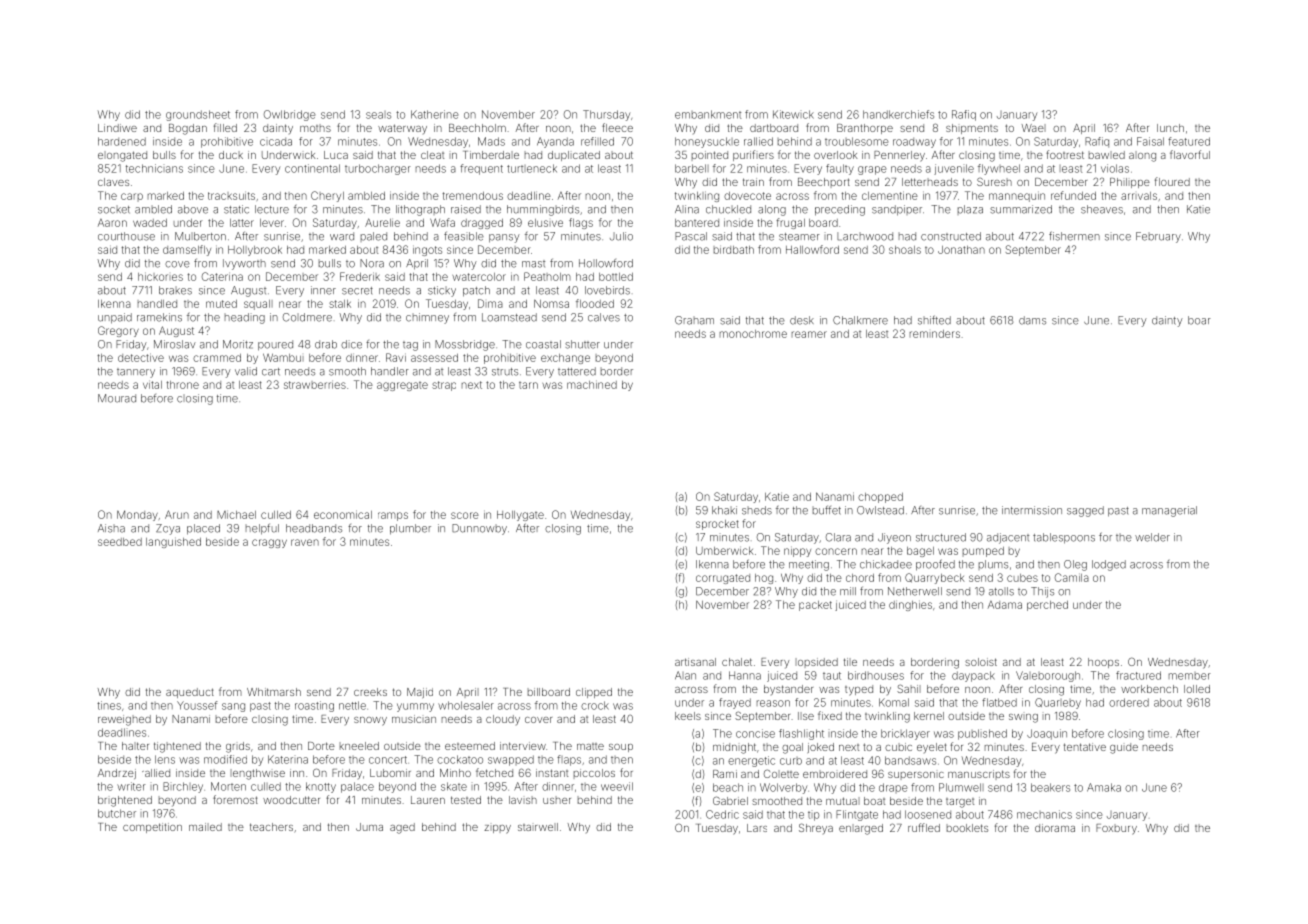 This screenshot has height=924, width=1308. I want to click on seedbed, so click(120, 542).
